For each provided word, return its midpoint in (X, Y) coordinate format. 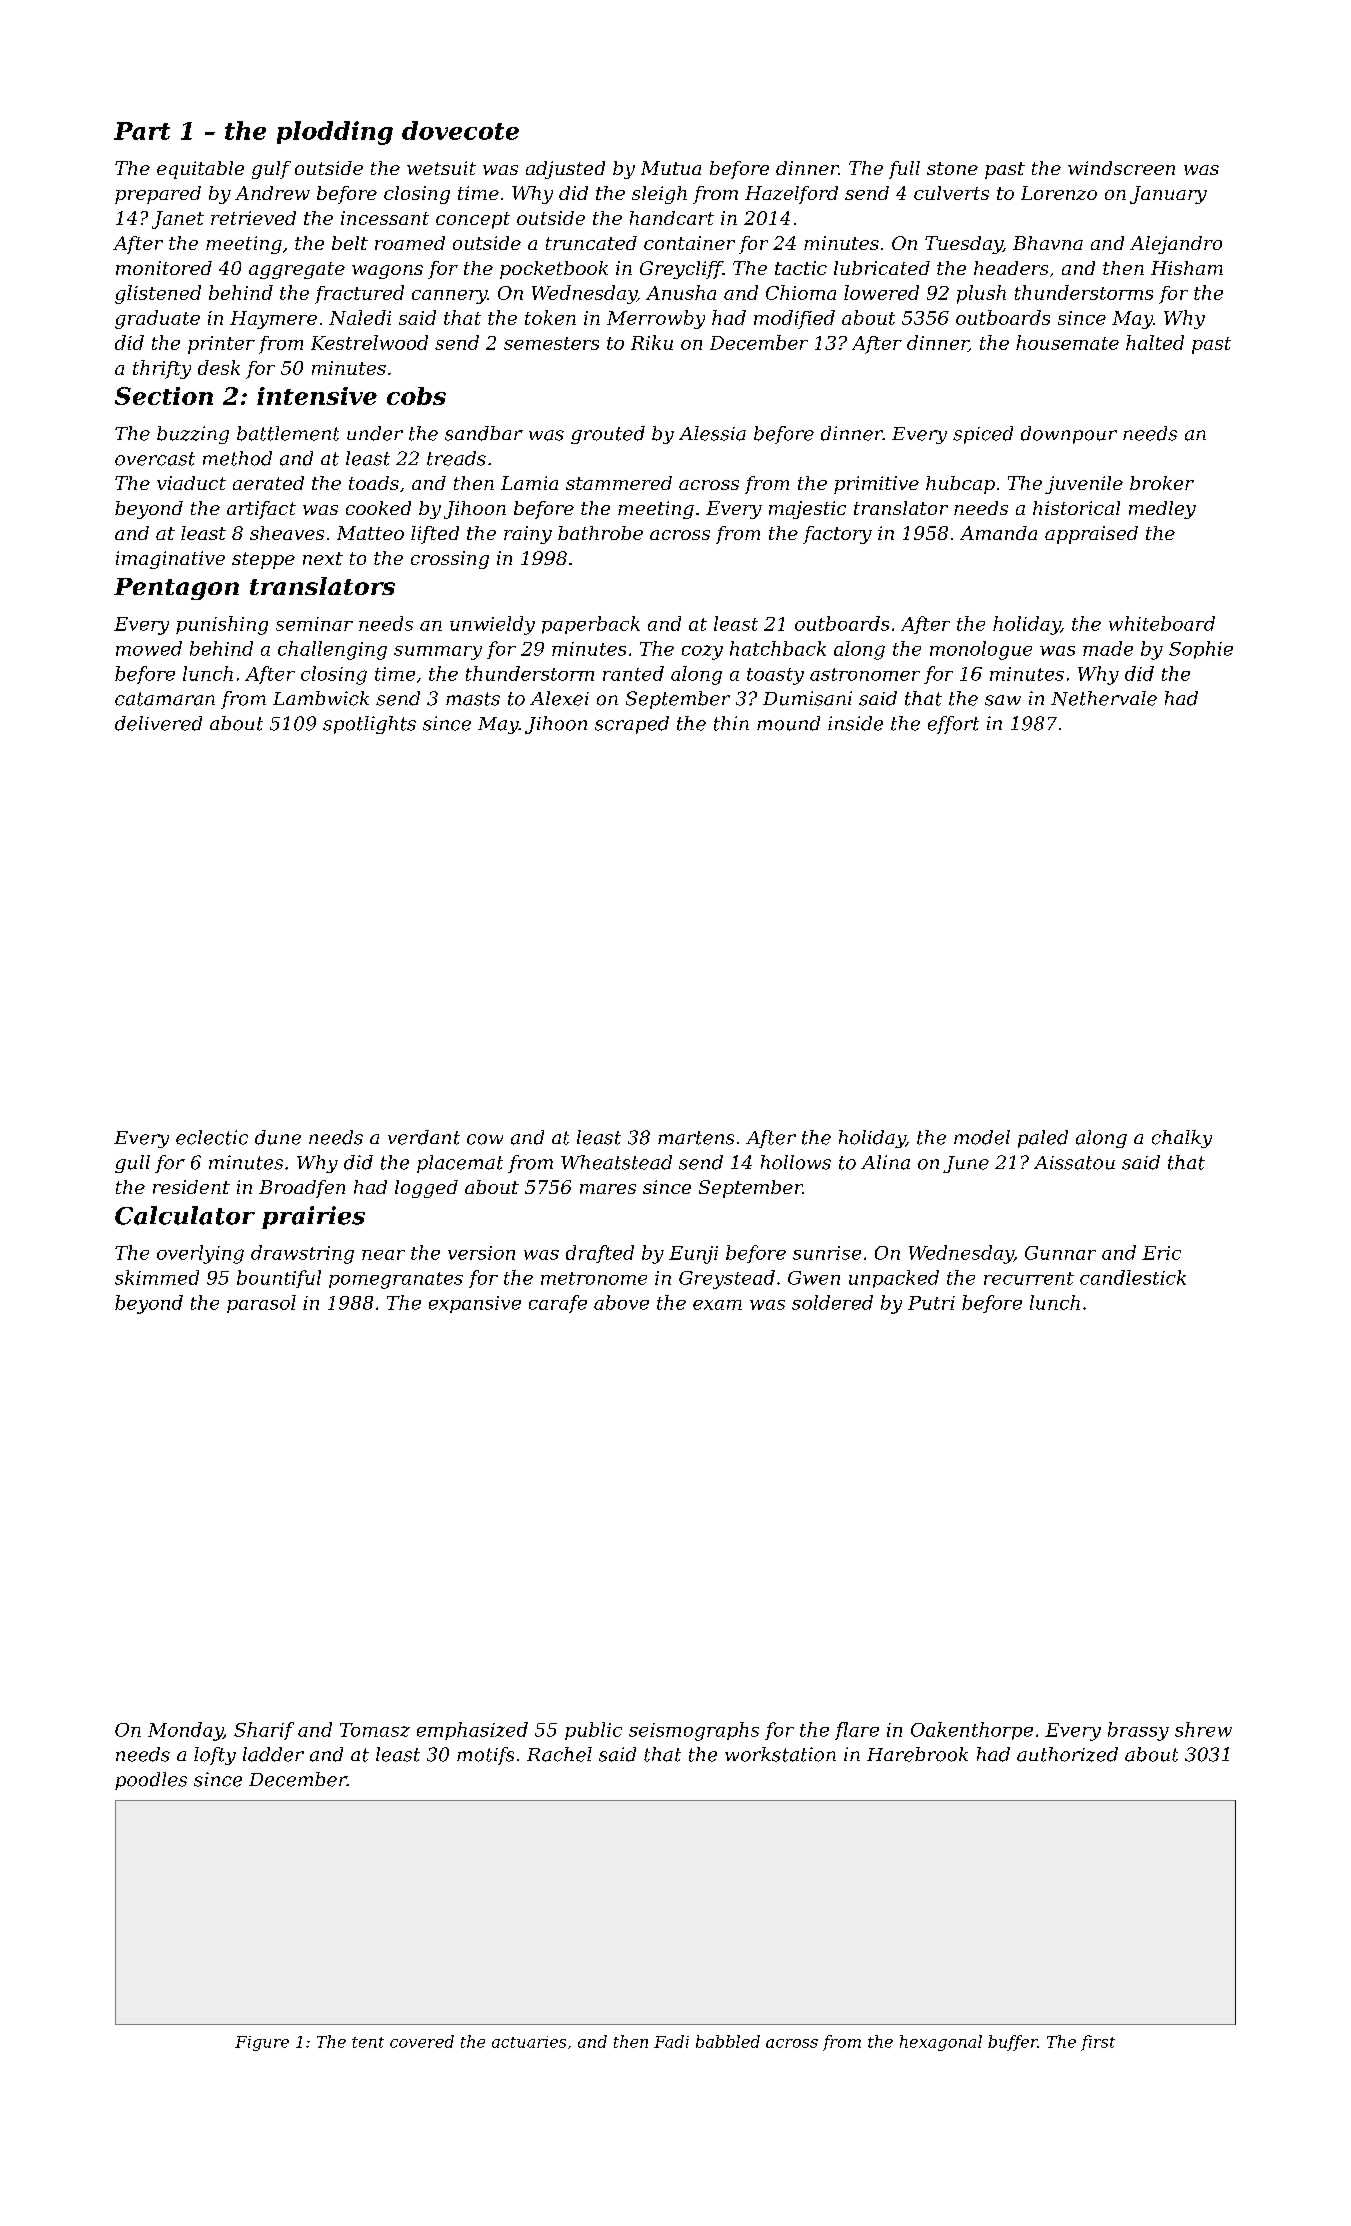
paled (1043, 1139)
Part (142, 131)
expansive (475, 1304)
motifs (485, 1756)
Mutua (671, 168)
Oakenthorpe (972, 1731)
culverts (951, 193)
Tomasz (375, 1730)
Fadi (671, 2041)
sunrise (827, 1253)
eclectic (212, 1137)
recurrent (1029, 1278)
